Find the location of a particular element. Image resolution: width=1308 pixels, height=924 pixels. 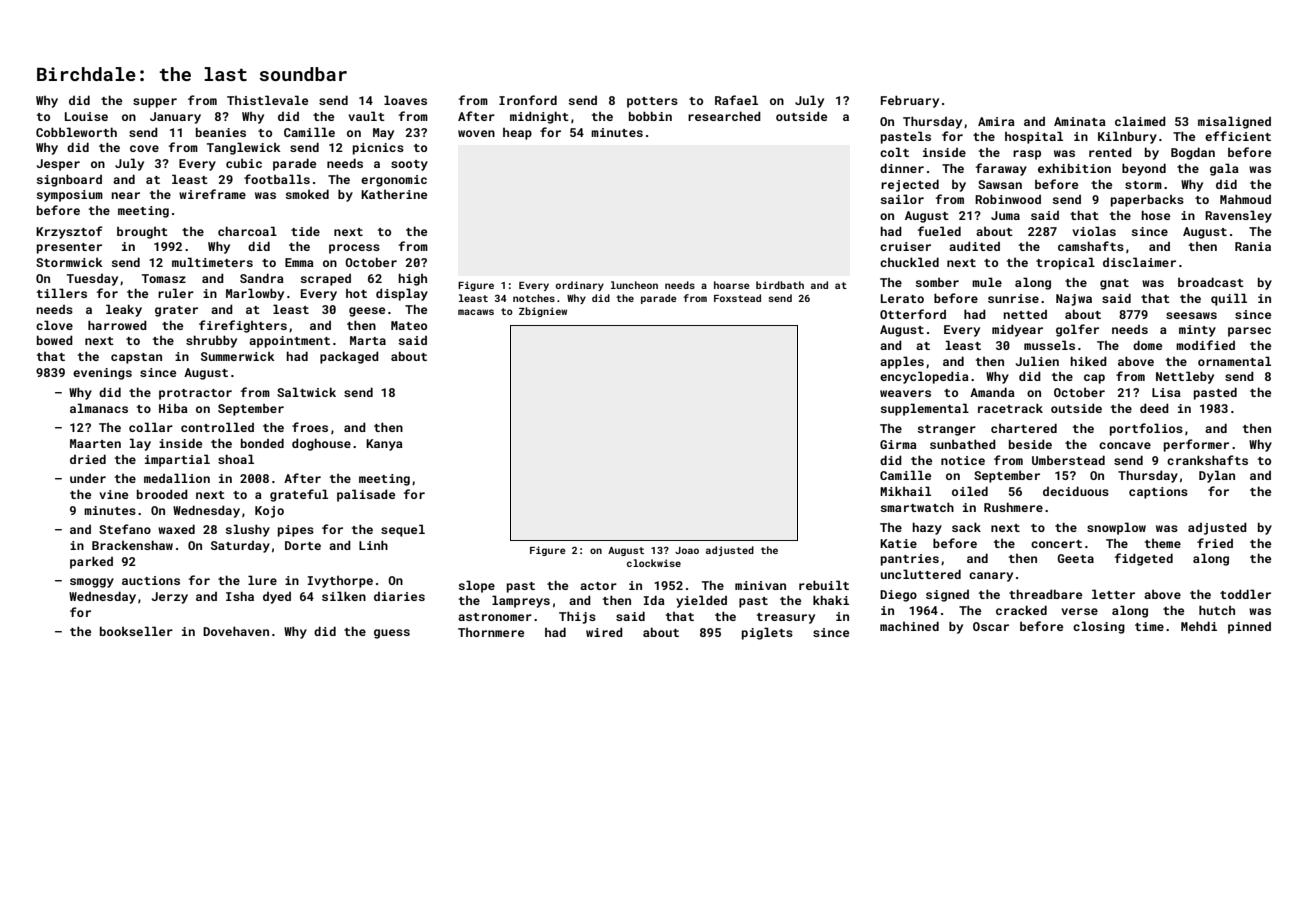

grateful is located at coordinates (299, 495).
